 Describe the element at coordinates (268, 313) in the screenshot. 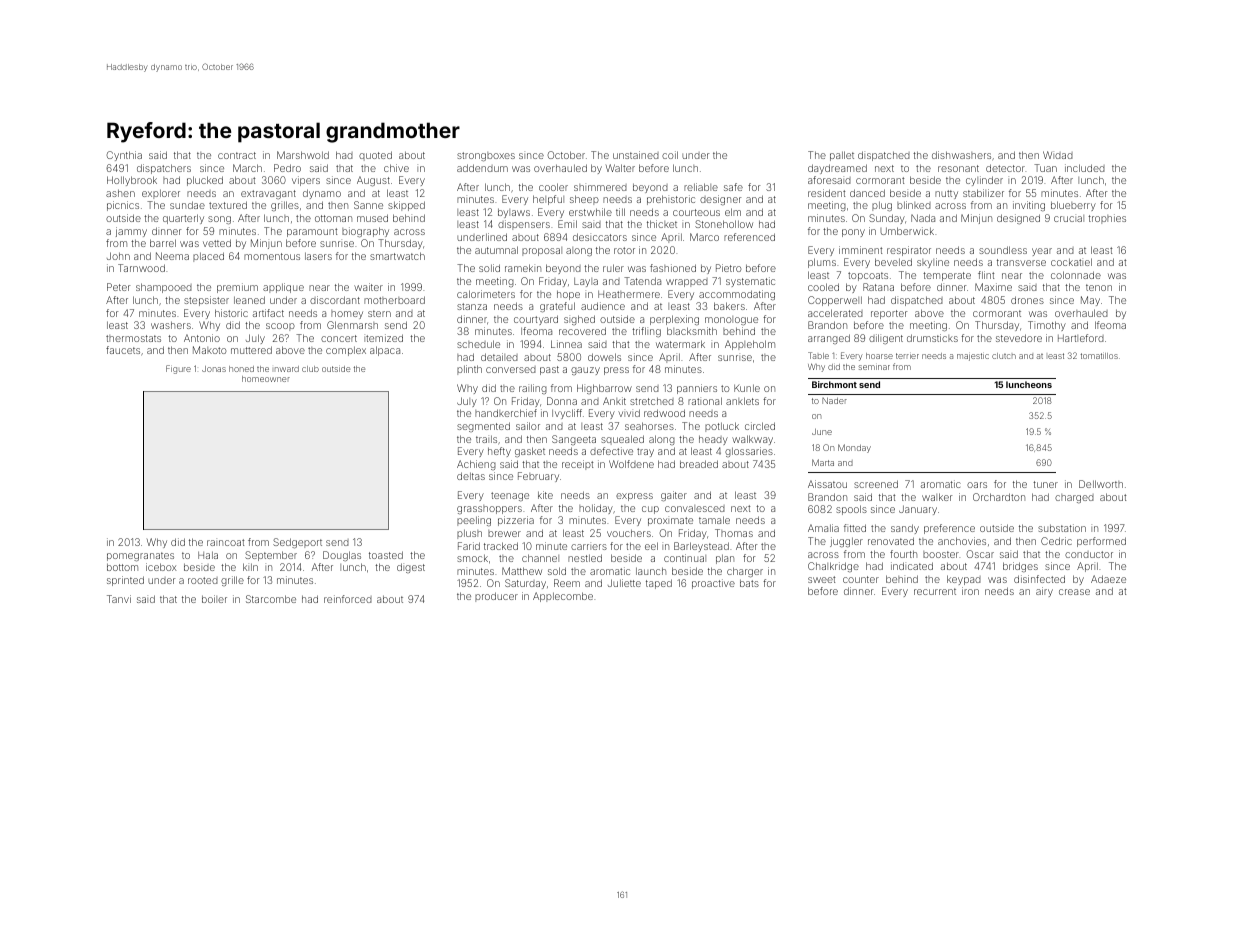

I see `artifact` at that location.
